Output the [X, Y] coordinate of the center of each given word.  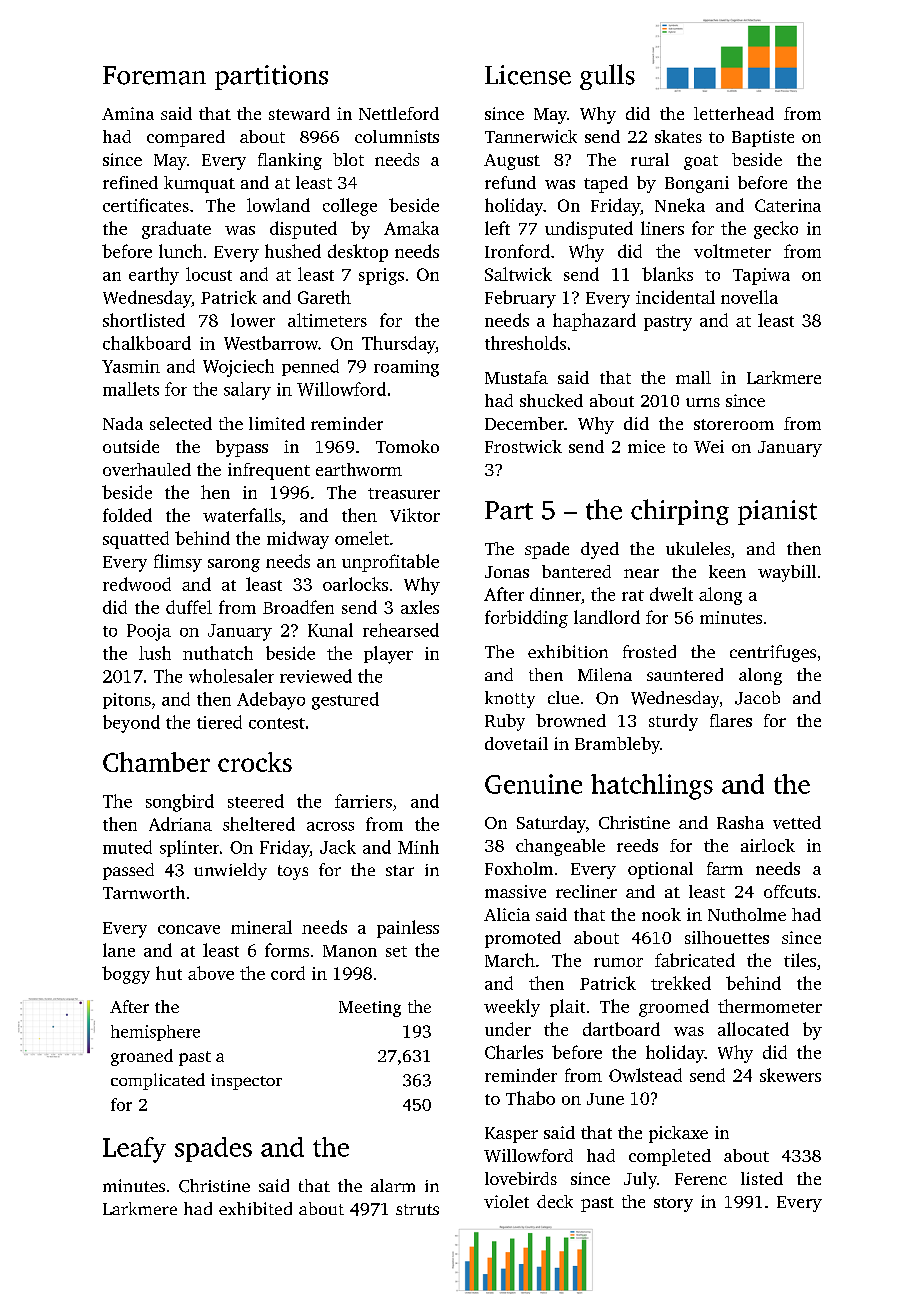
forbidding [526, 619]
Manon [350, 951]
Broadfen [298, 607]
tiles [800, 960]
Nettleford [399, 113]
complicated [158, 1081]
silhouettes [727, 937]
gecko [776, 230]
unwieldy [230, 871]
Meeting [370, 1009]
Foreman [154, 75]
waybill [787, 573]
